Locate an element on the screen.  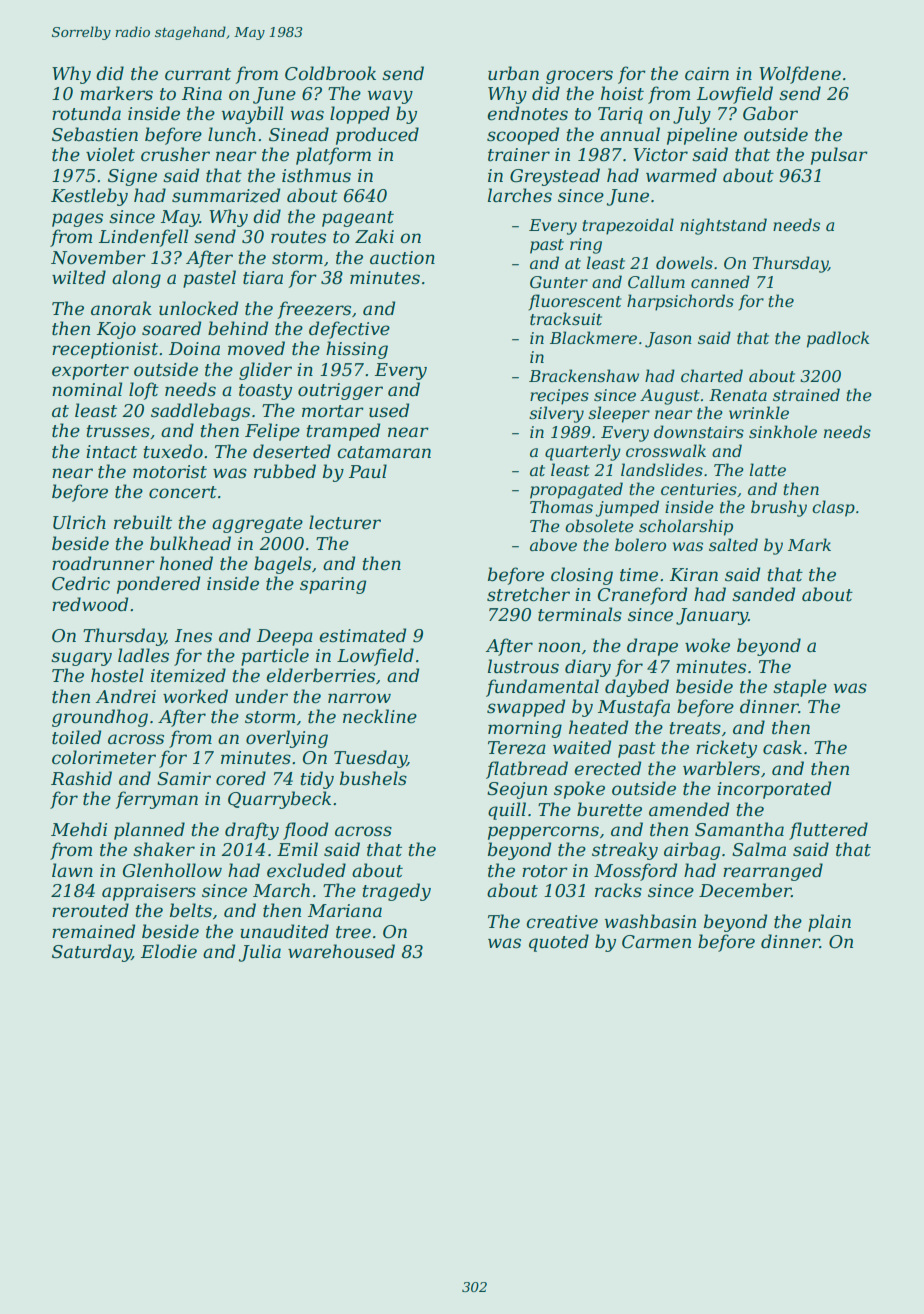
currant is located at coordinates (198, 74).
